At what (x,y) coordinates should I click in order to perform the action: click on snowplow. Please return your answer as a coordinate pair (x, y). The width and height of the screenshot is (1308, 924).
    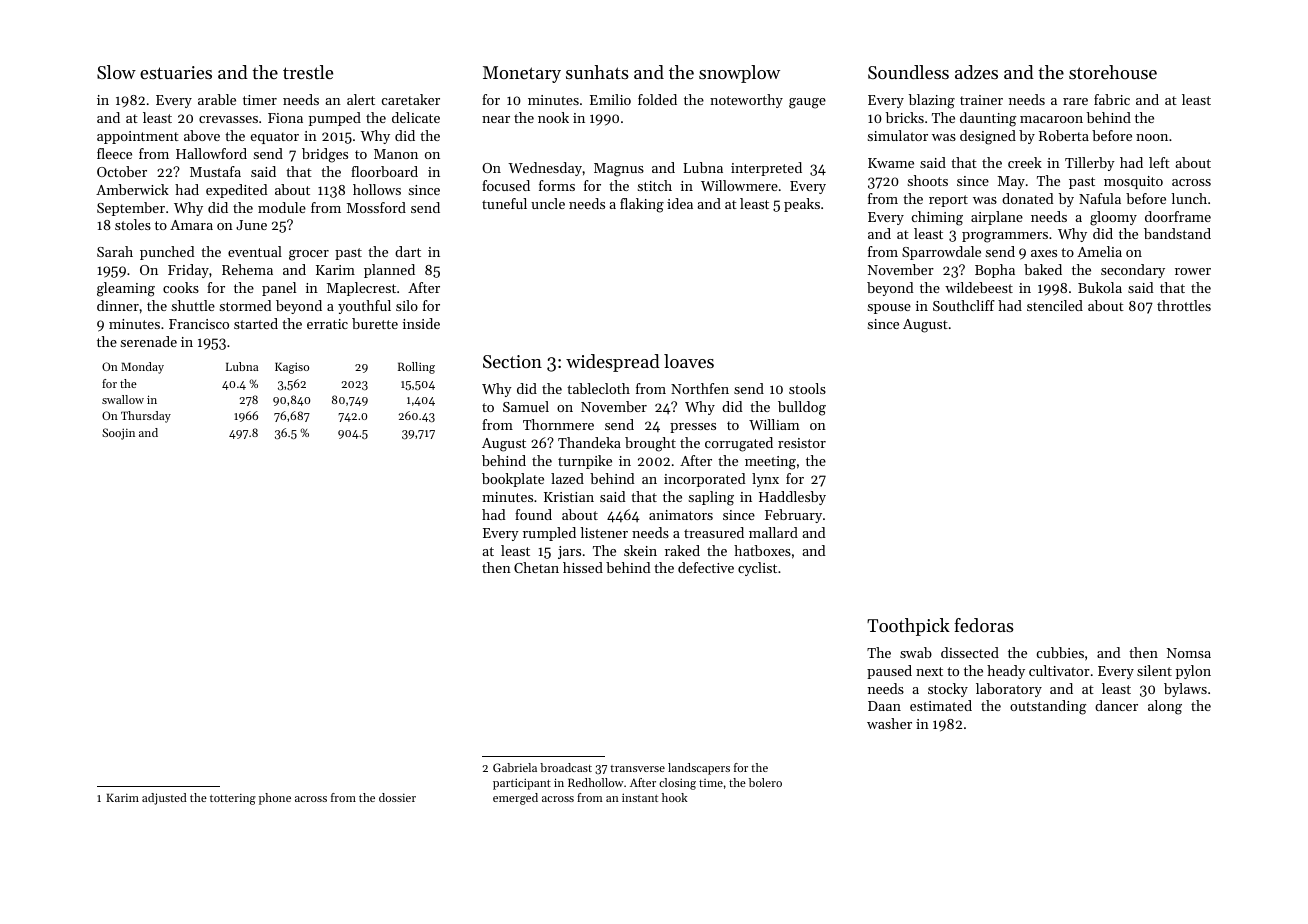
    Looking at the image, I should click on (739, 74).
